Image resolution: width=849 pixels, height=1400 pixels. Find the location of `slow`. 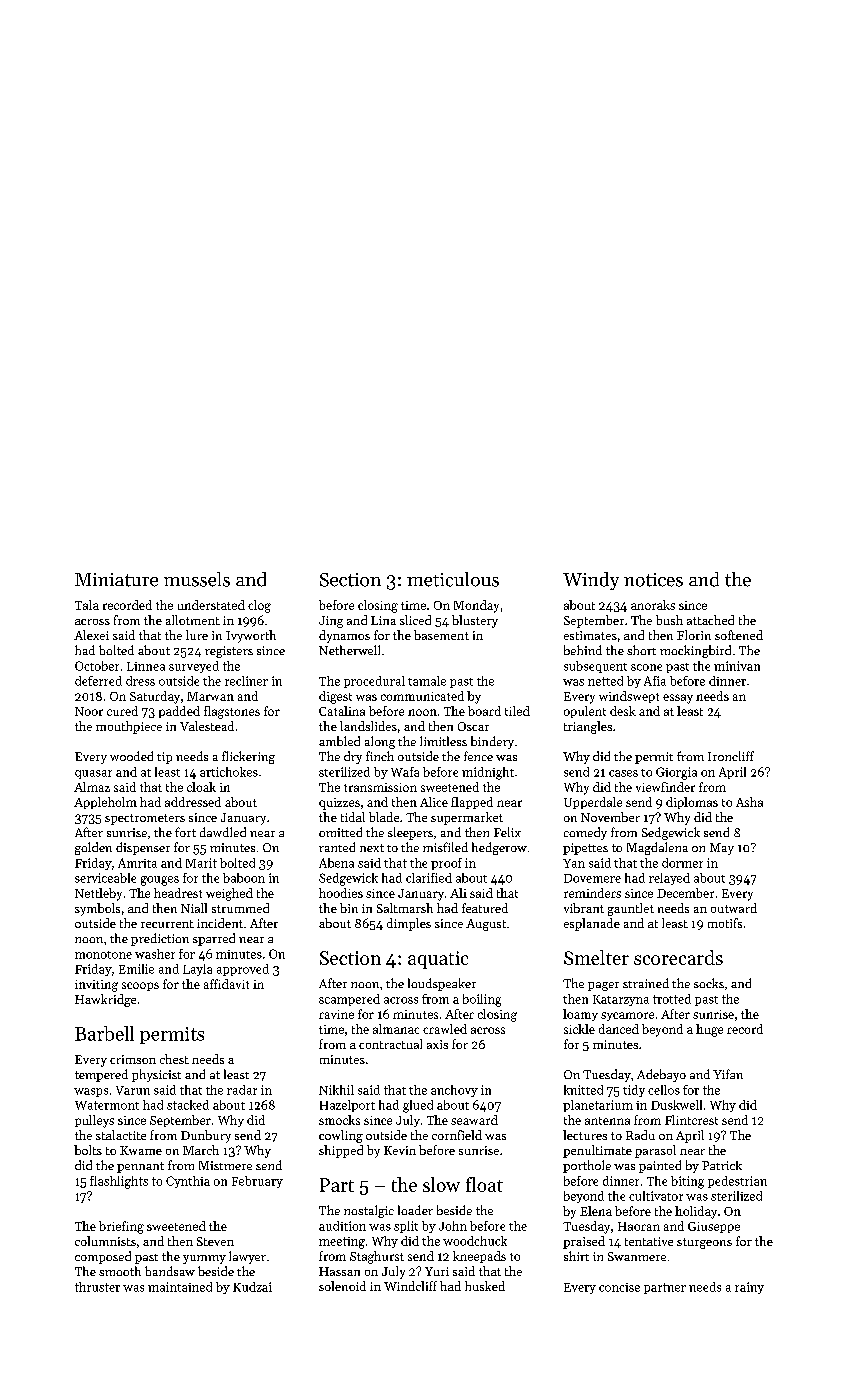

slow is located at coordinates (441, 1184).
